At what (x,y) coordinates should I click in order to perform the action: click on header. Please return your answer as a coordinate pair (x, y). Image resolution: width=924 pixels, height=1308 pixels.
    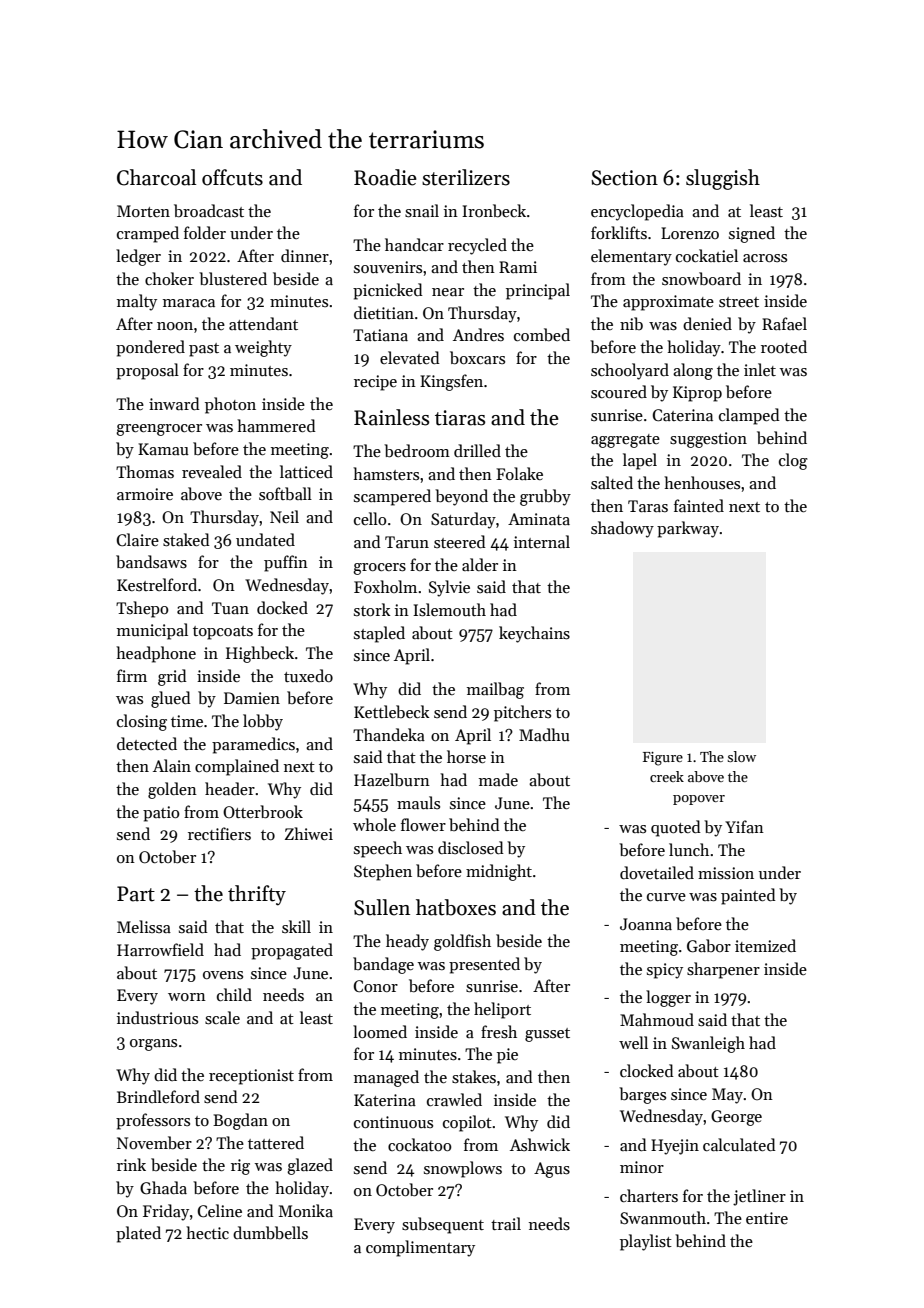
    Looking at the image, I should click on (230, 788).
